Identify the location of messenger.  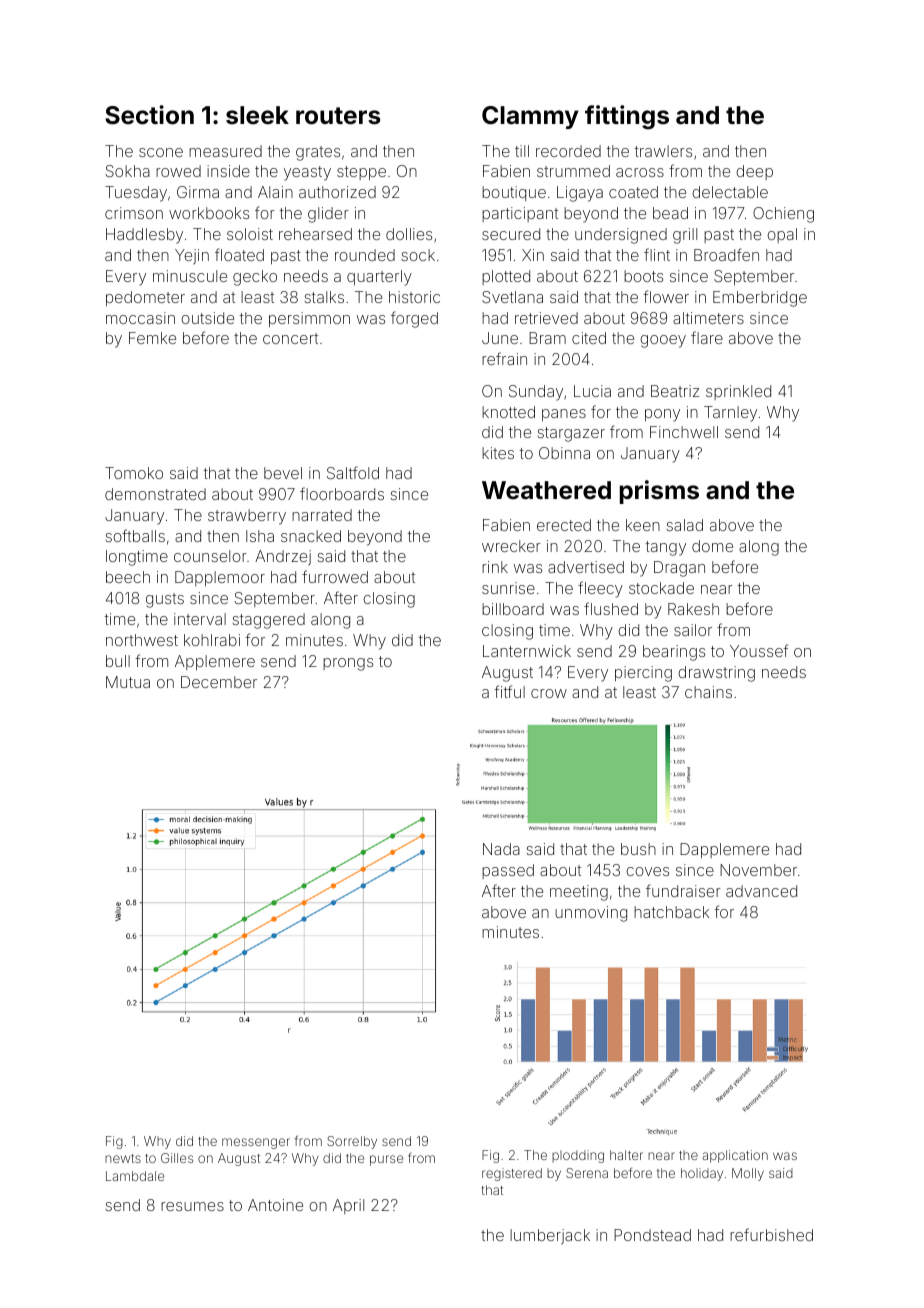
(256, 1143).
